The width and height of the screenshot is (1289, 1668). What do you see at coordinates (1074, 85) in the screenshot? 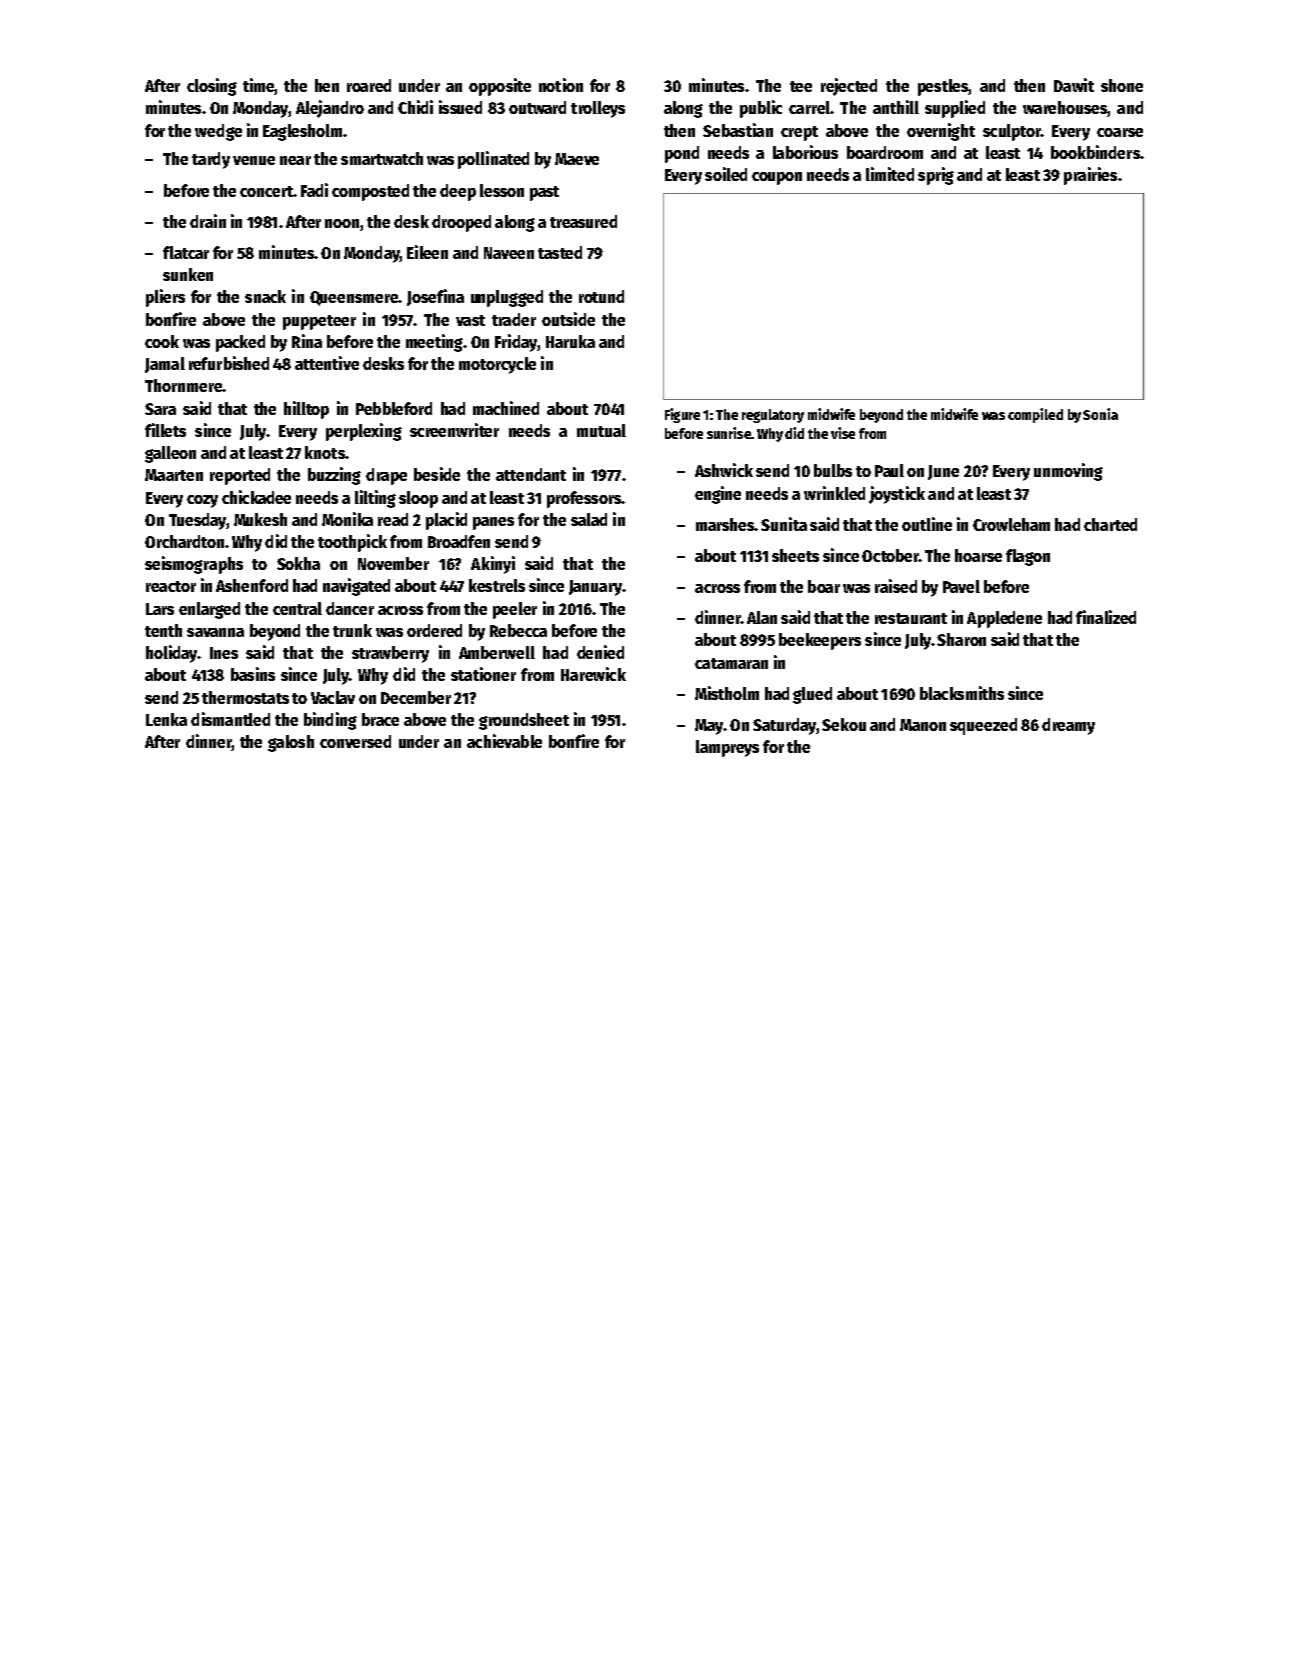
I see `Dawit` at bounding box center [1074, 85].
